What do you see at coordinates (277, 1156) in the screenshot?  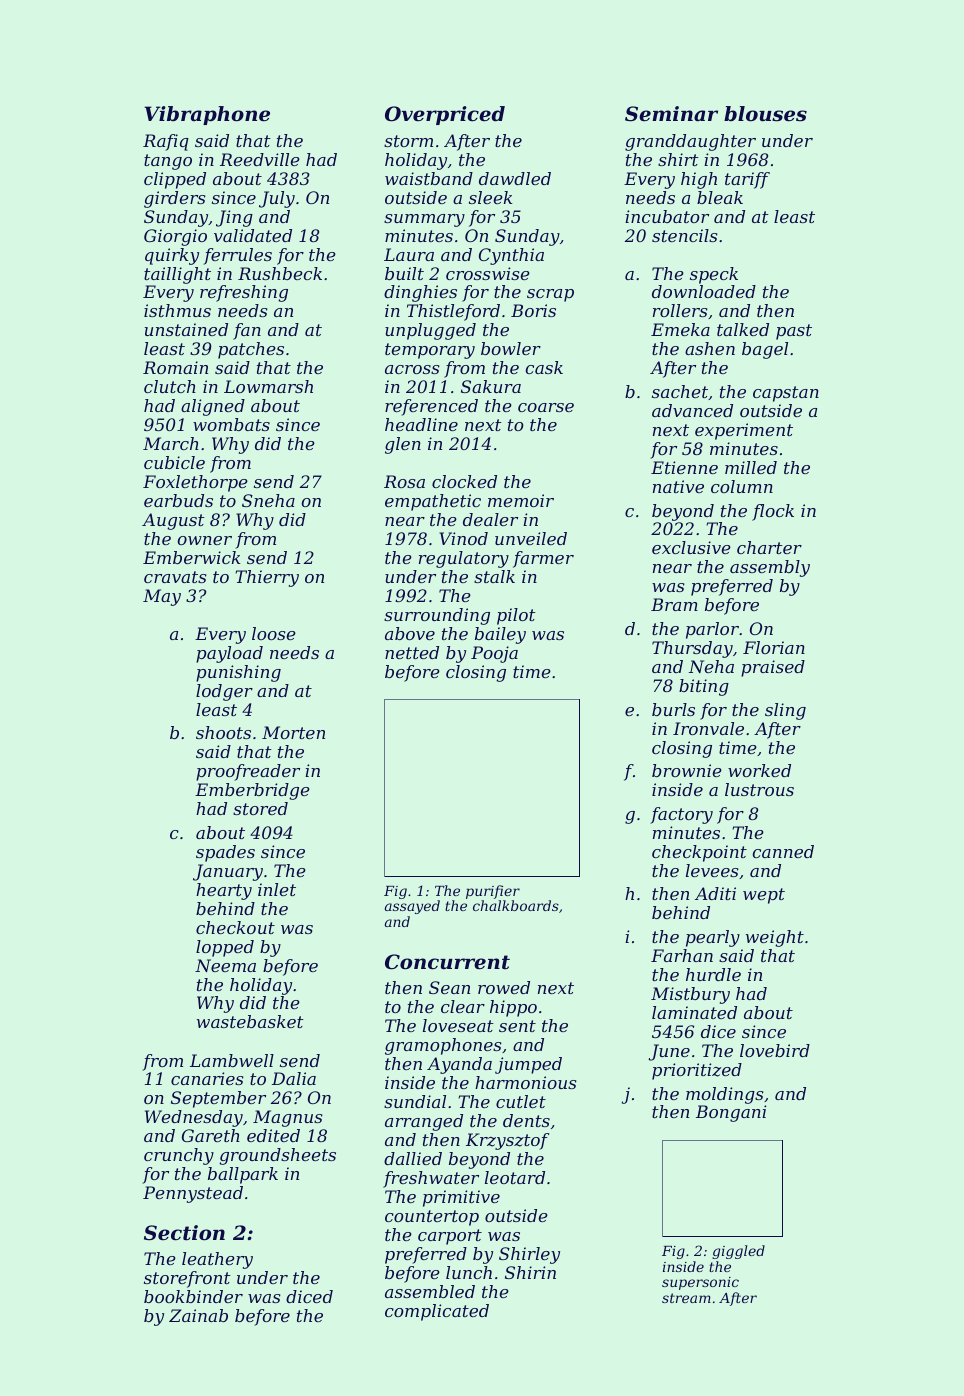 I see `groundsheets` at bounding box center [277, 1156].
